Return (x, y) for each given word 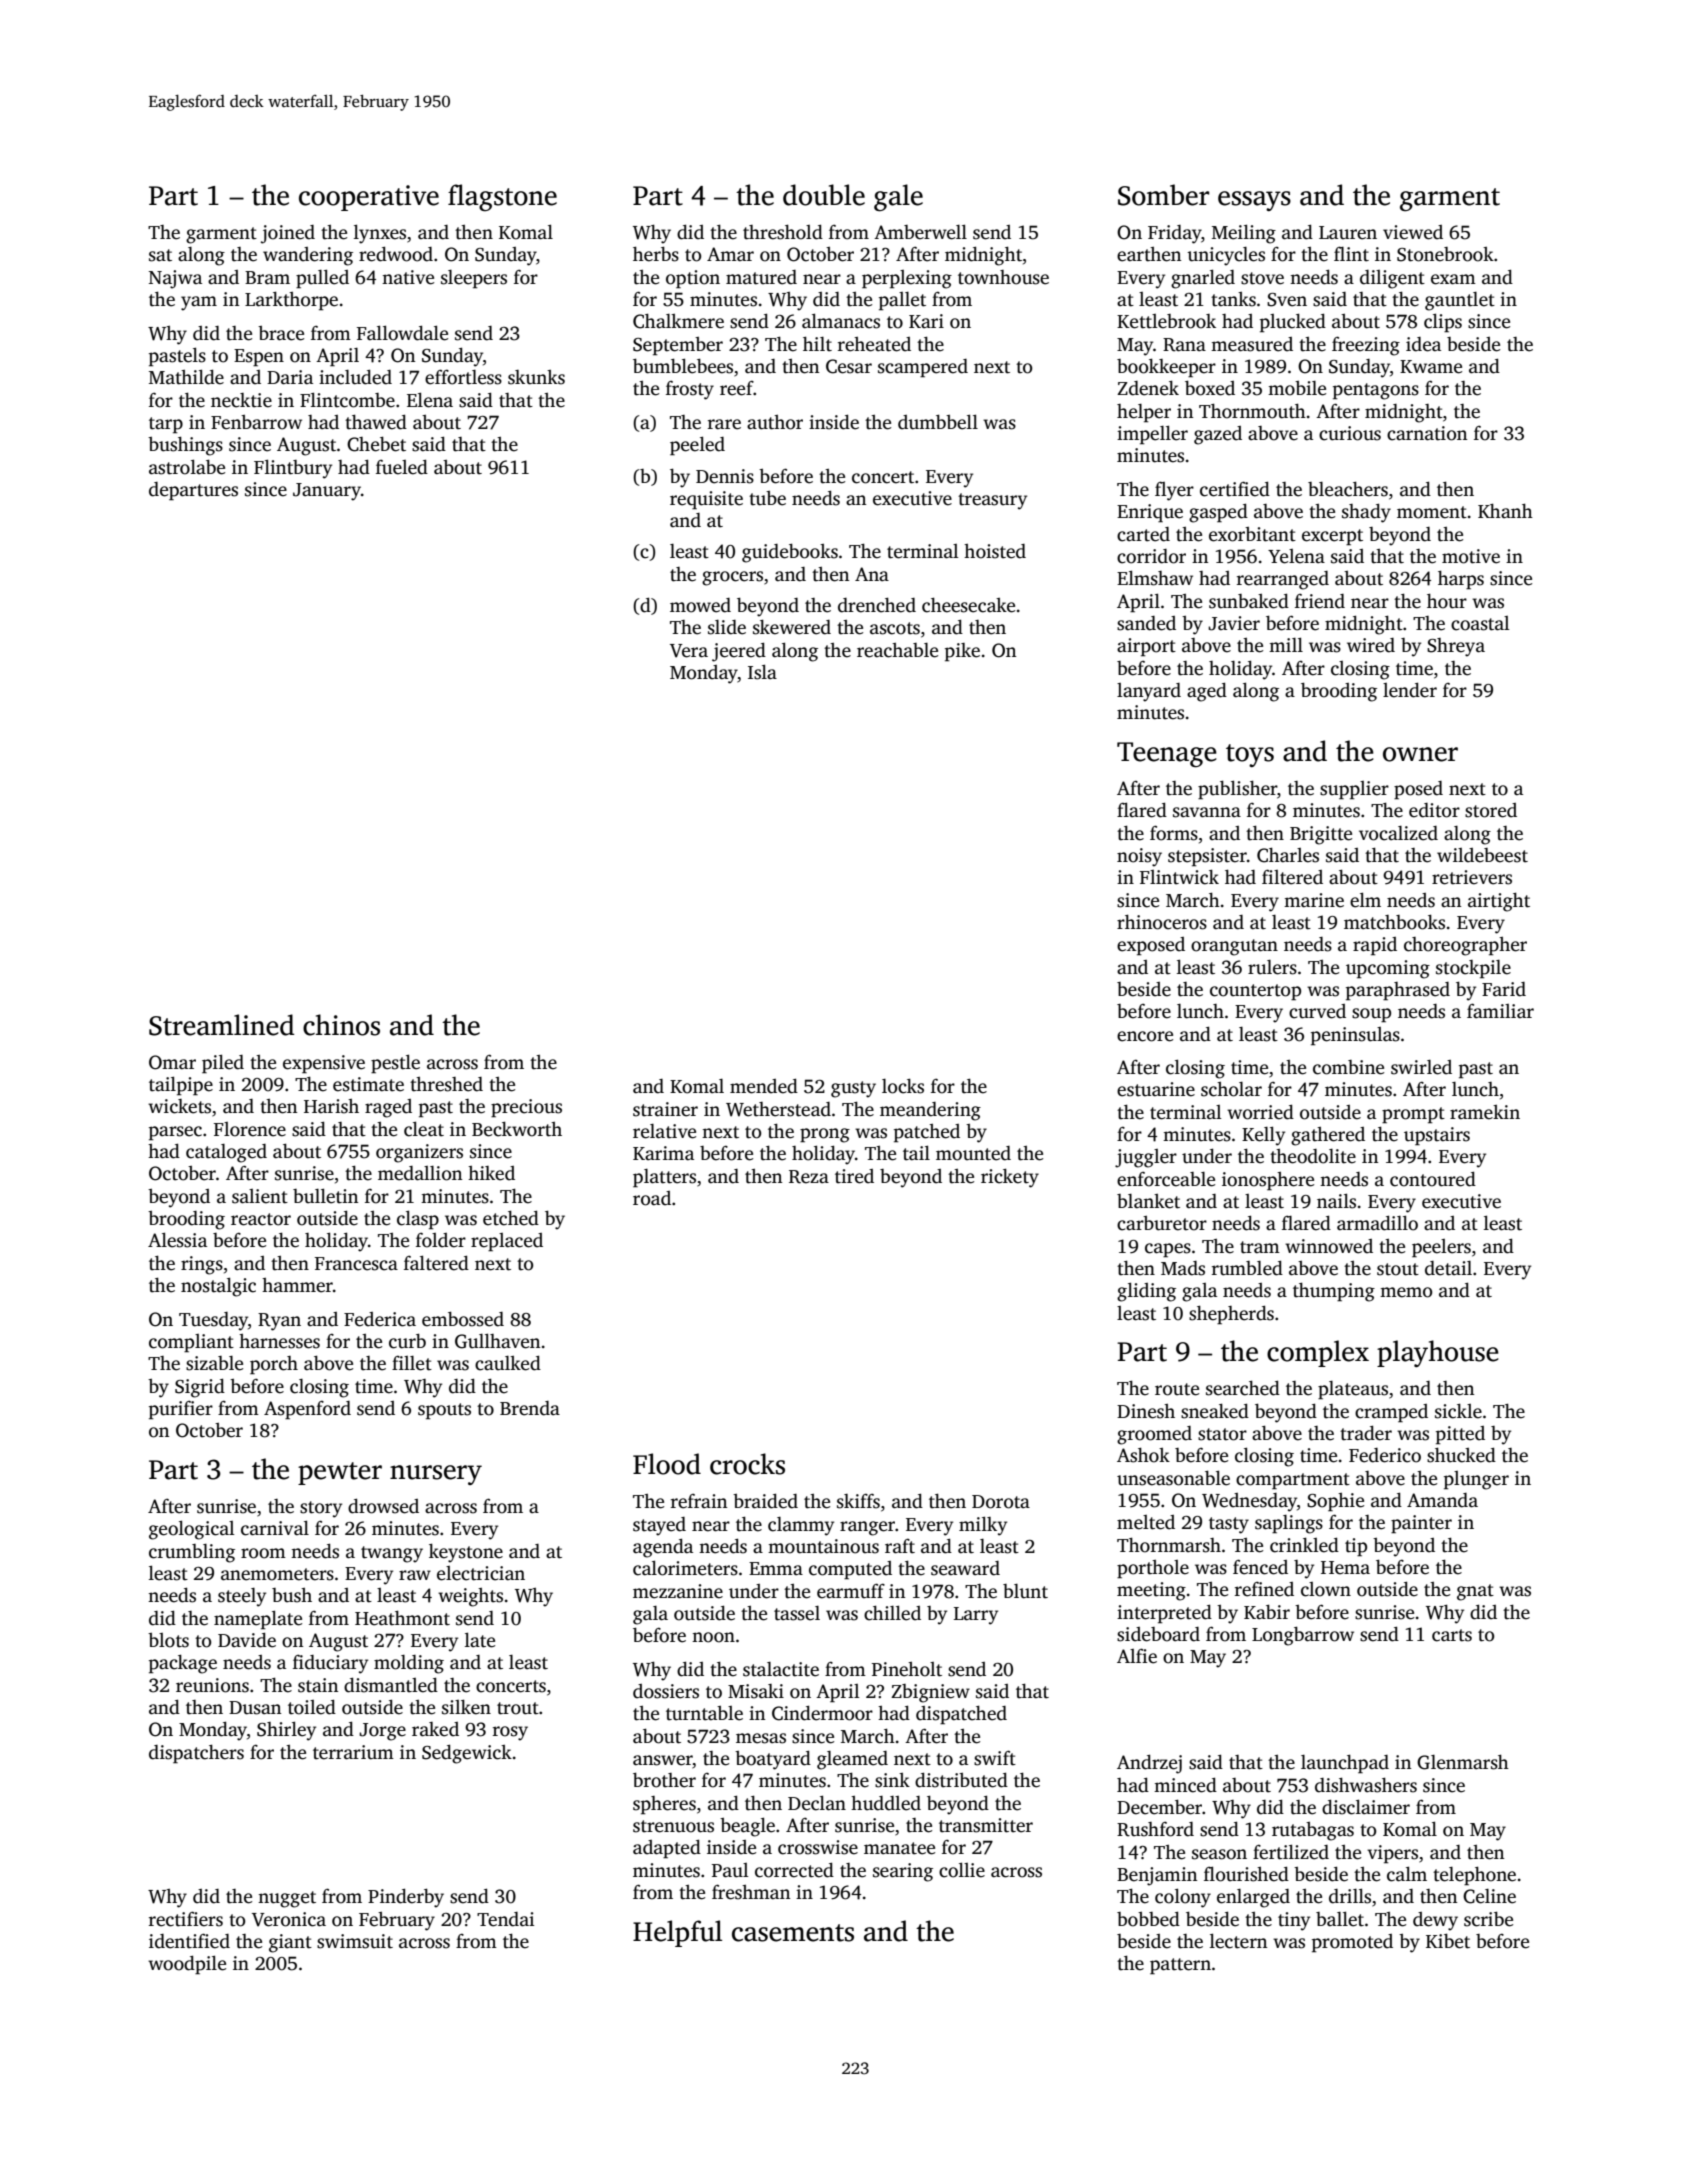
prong (825, 1135)
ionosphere (1268, 1181)
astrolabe (187, 467)
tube (767, 498)
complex (1318, 1353)
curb (407, 1341)
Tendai (505, 1919)
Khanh (1505, 510)
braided (765, 1501)
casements (793, 1933)
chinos (341, 1025)
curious (1350, 433)
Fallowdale (402, 333)
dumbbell (938, 422)
